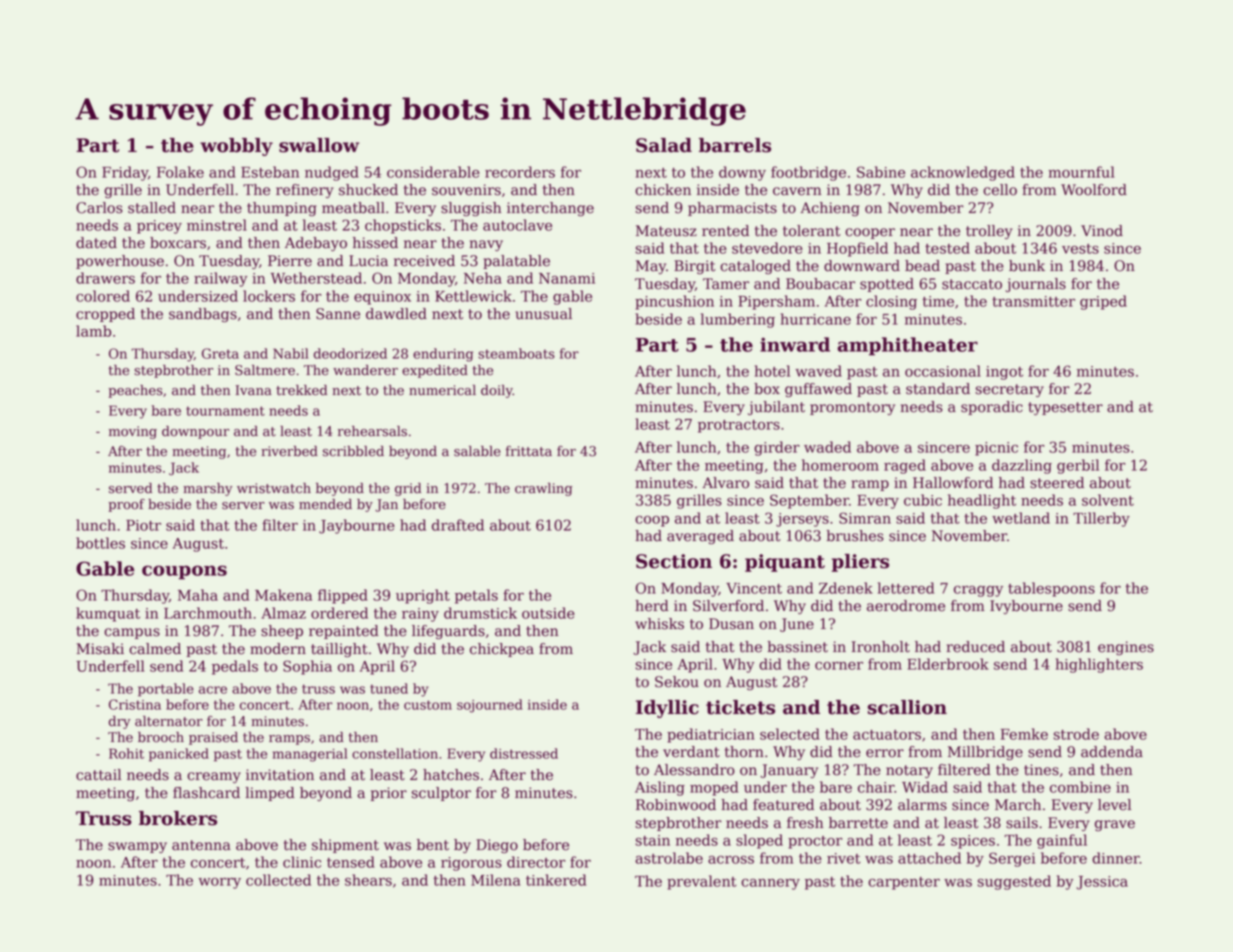 Image resolution: width=1233 pixels, height=952 pixels. What do you see at coordinates (989, 232) in the document?
I see `trolley` at bounding box center [989, 232].
